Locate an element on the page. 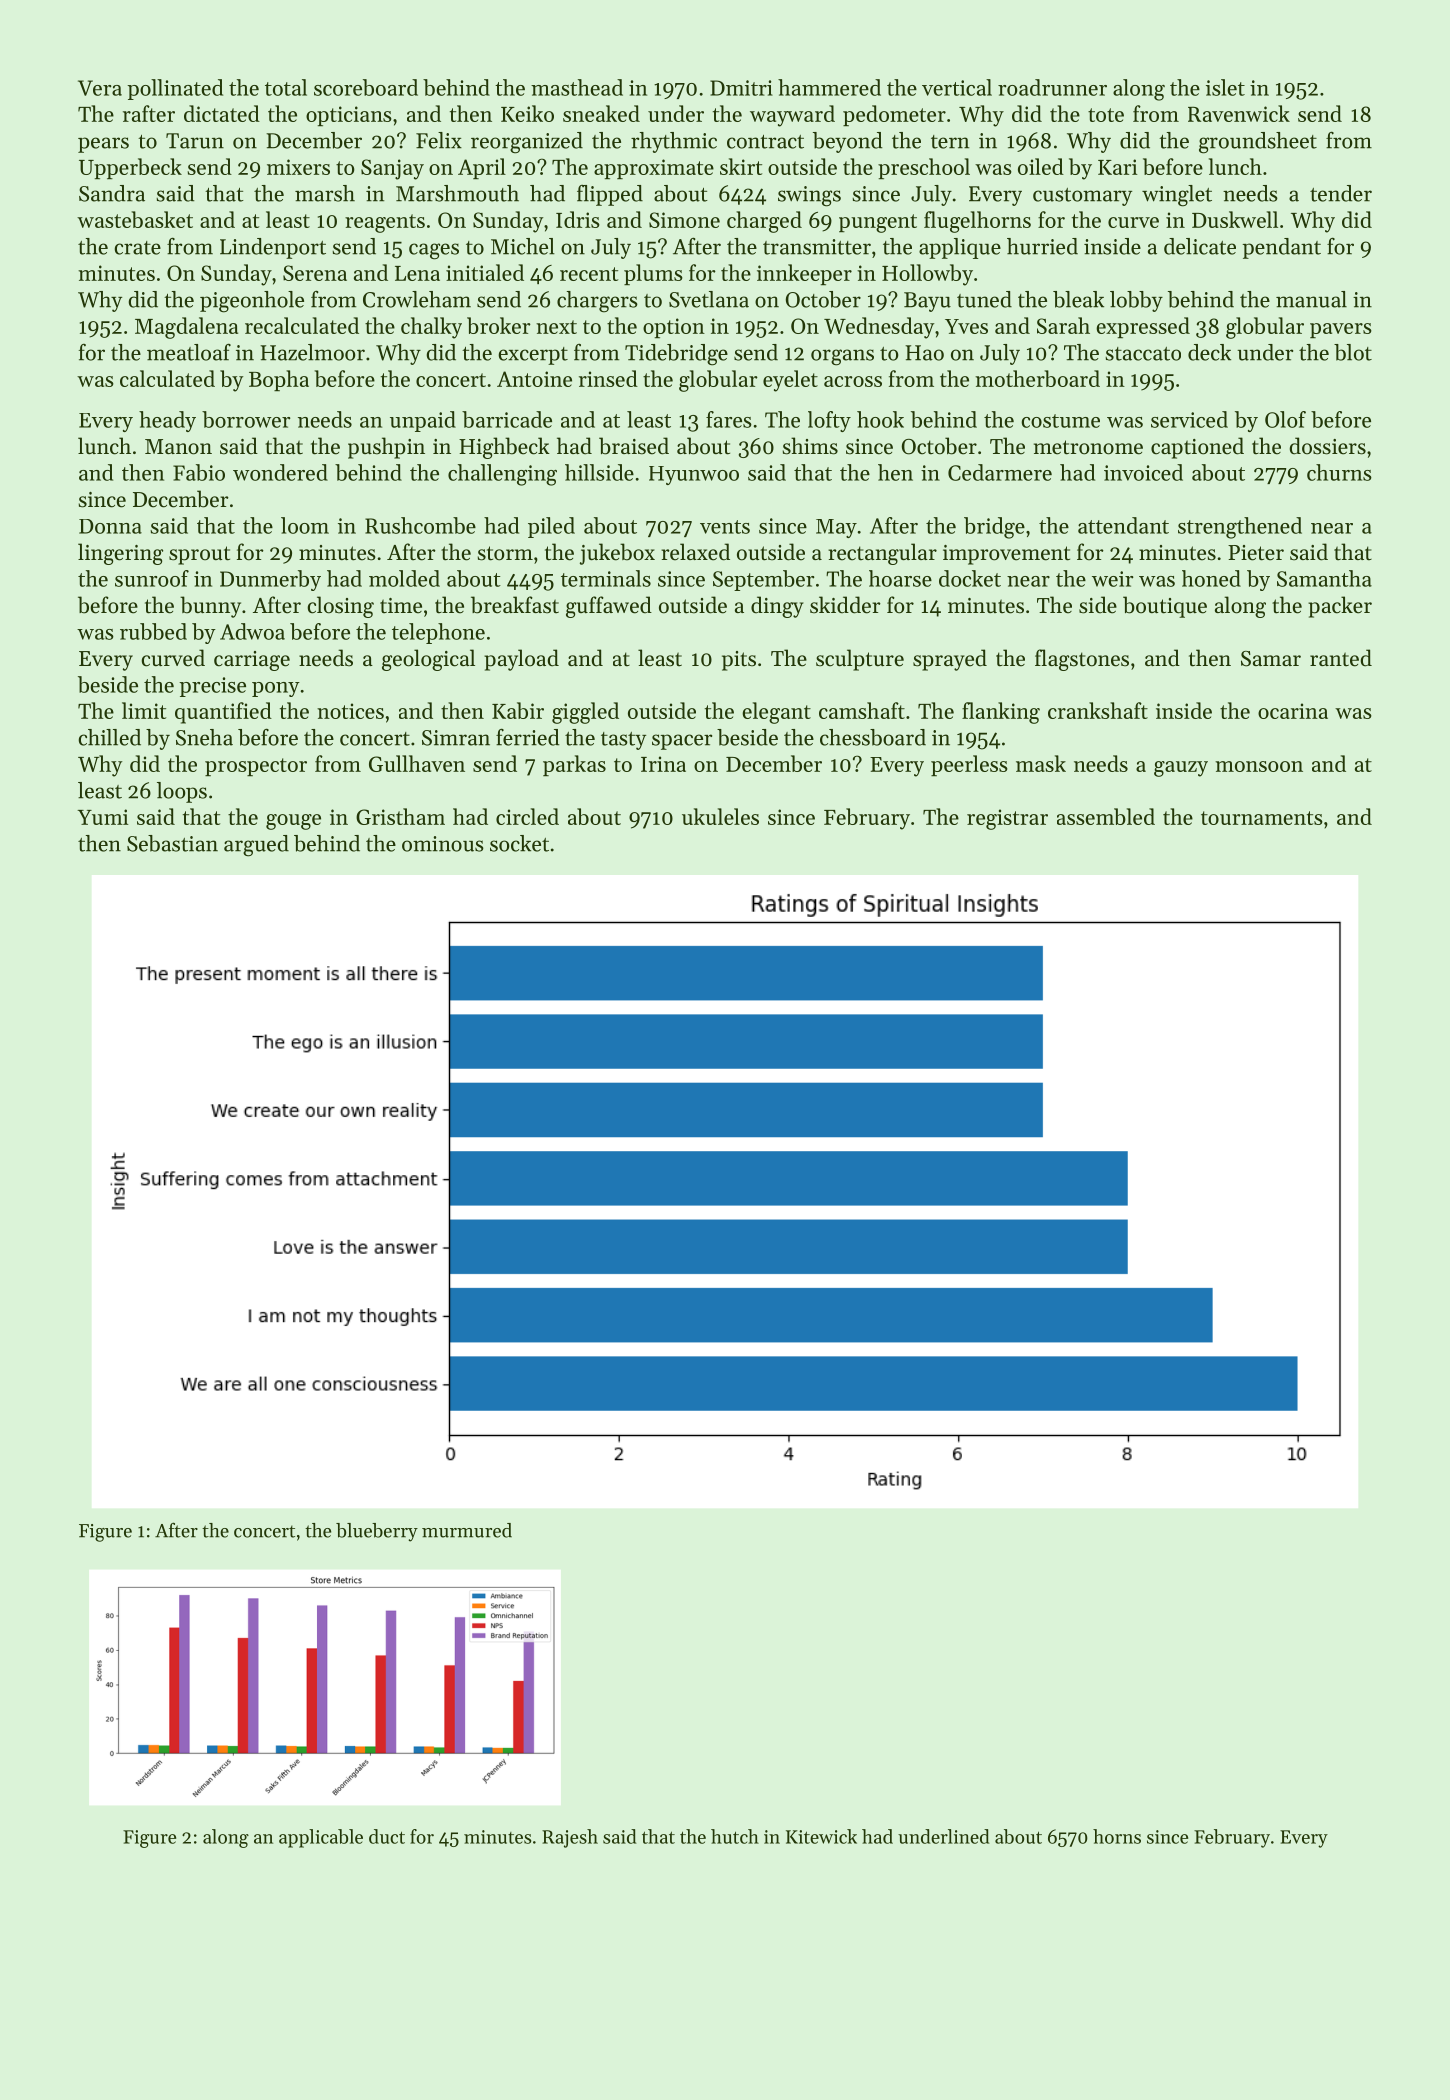 The image size is (1450, 2100). Kitewick is located at coordinates (821, 1836).
